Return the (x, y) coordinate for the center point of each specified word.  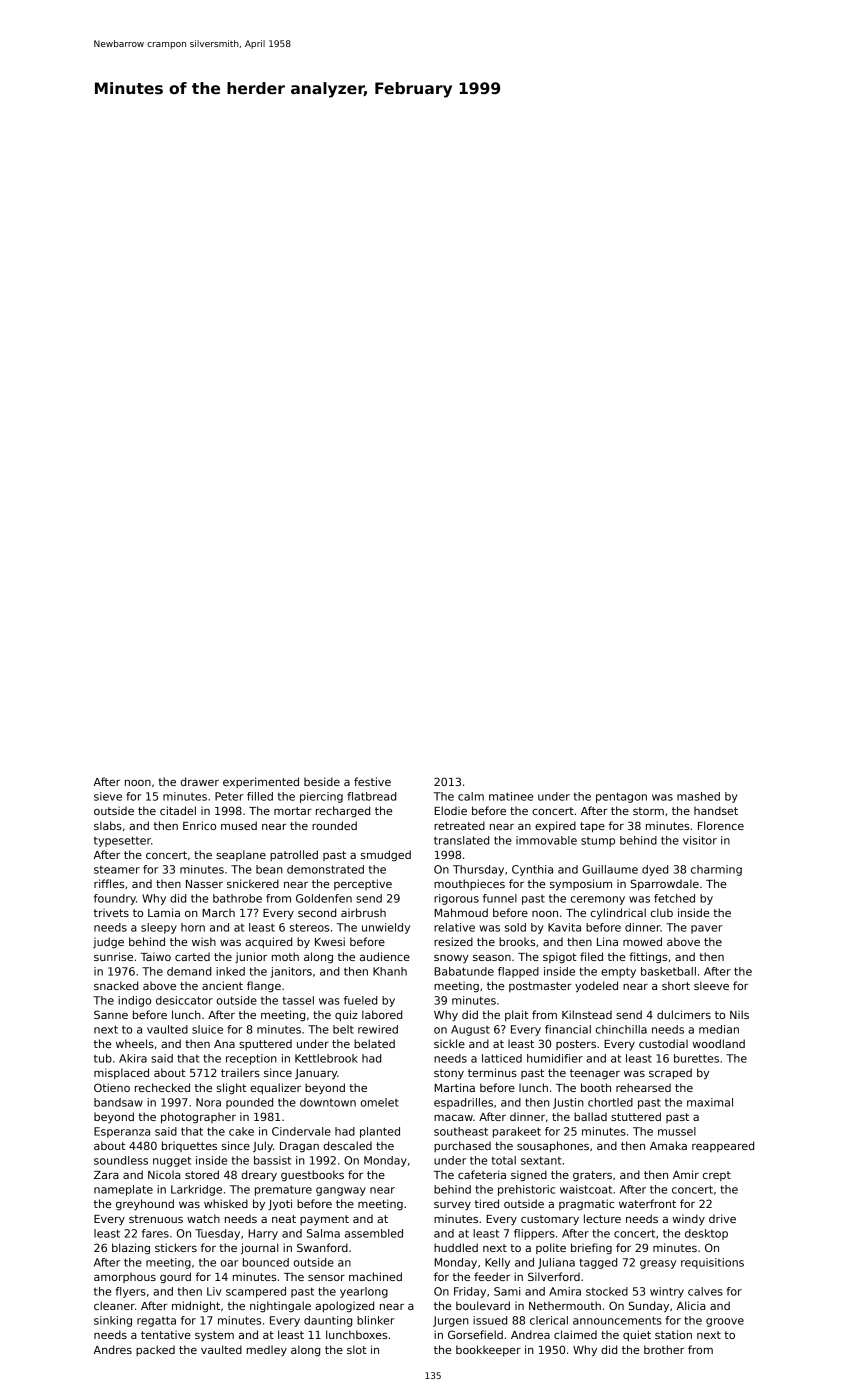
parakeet (517, 1132)
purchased (462, 1146)
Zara (106, 1175)
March (218, 912)
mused (239, 825)
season (492, 958)
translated (461, 840)
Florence (721, 825)
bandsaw (118, 1102)
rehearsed (643, 1087)
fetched (674, 898)
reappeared (723, 1146)
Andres (112, 1349)
